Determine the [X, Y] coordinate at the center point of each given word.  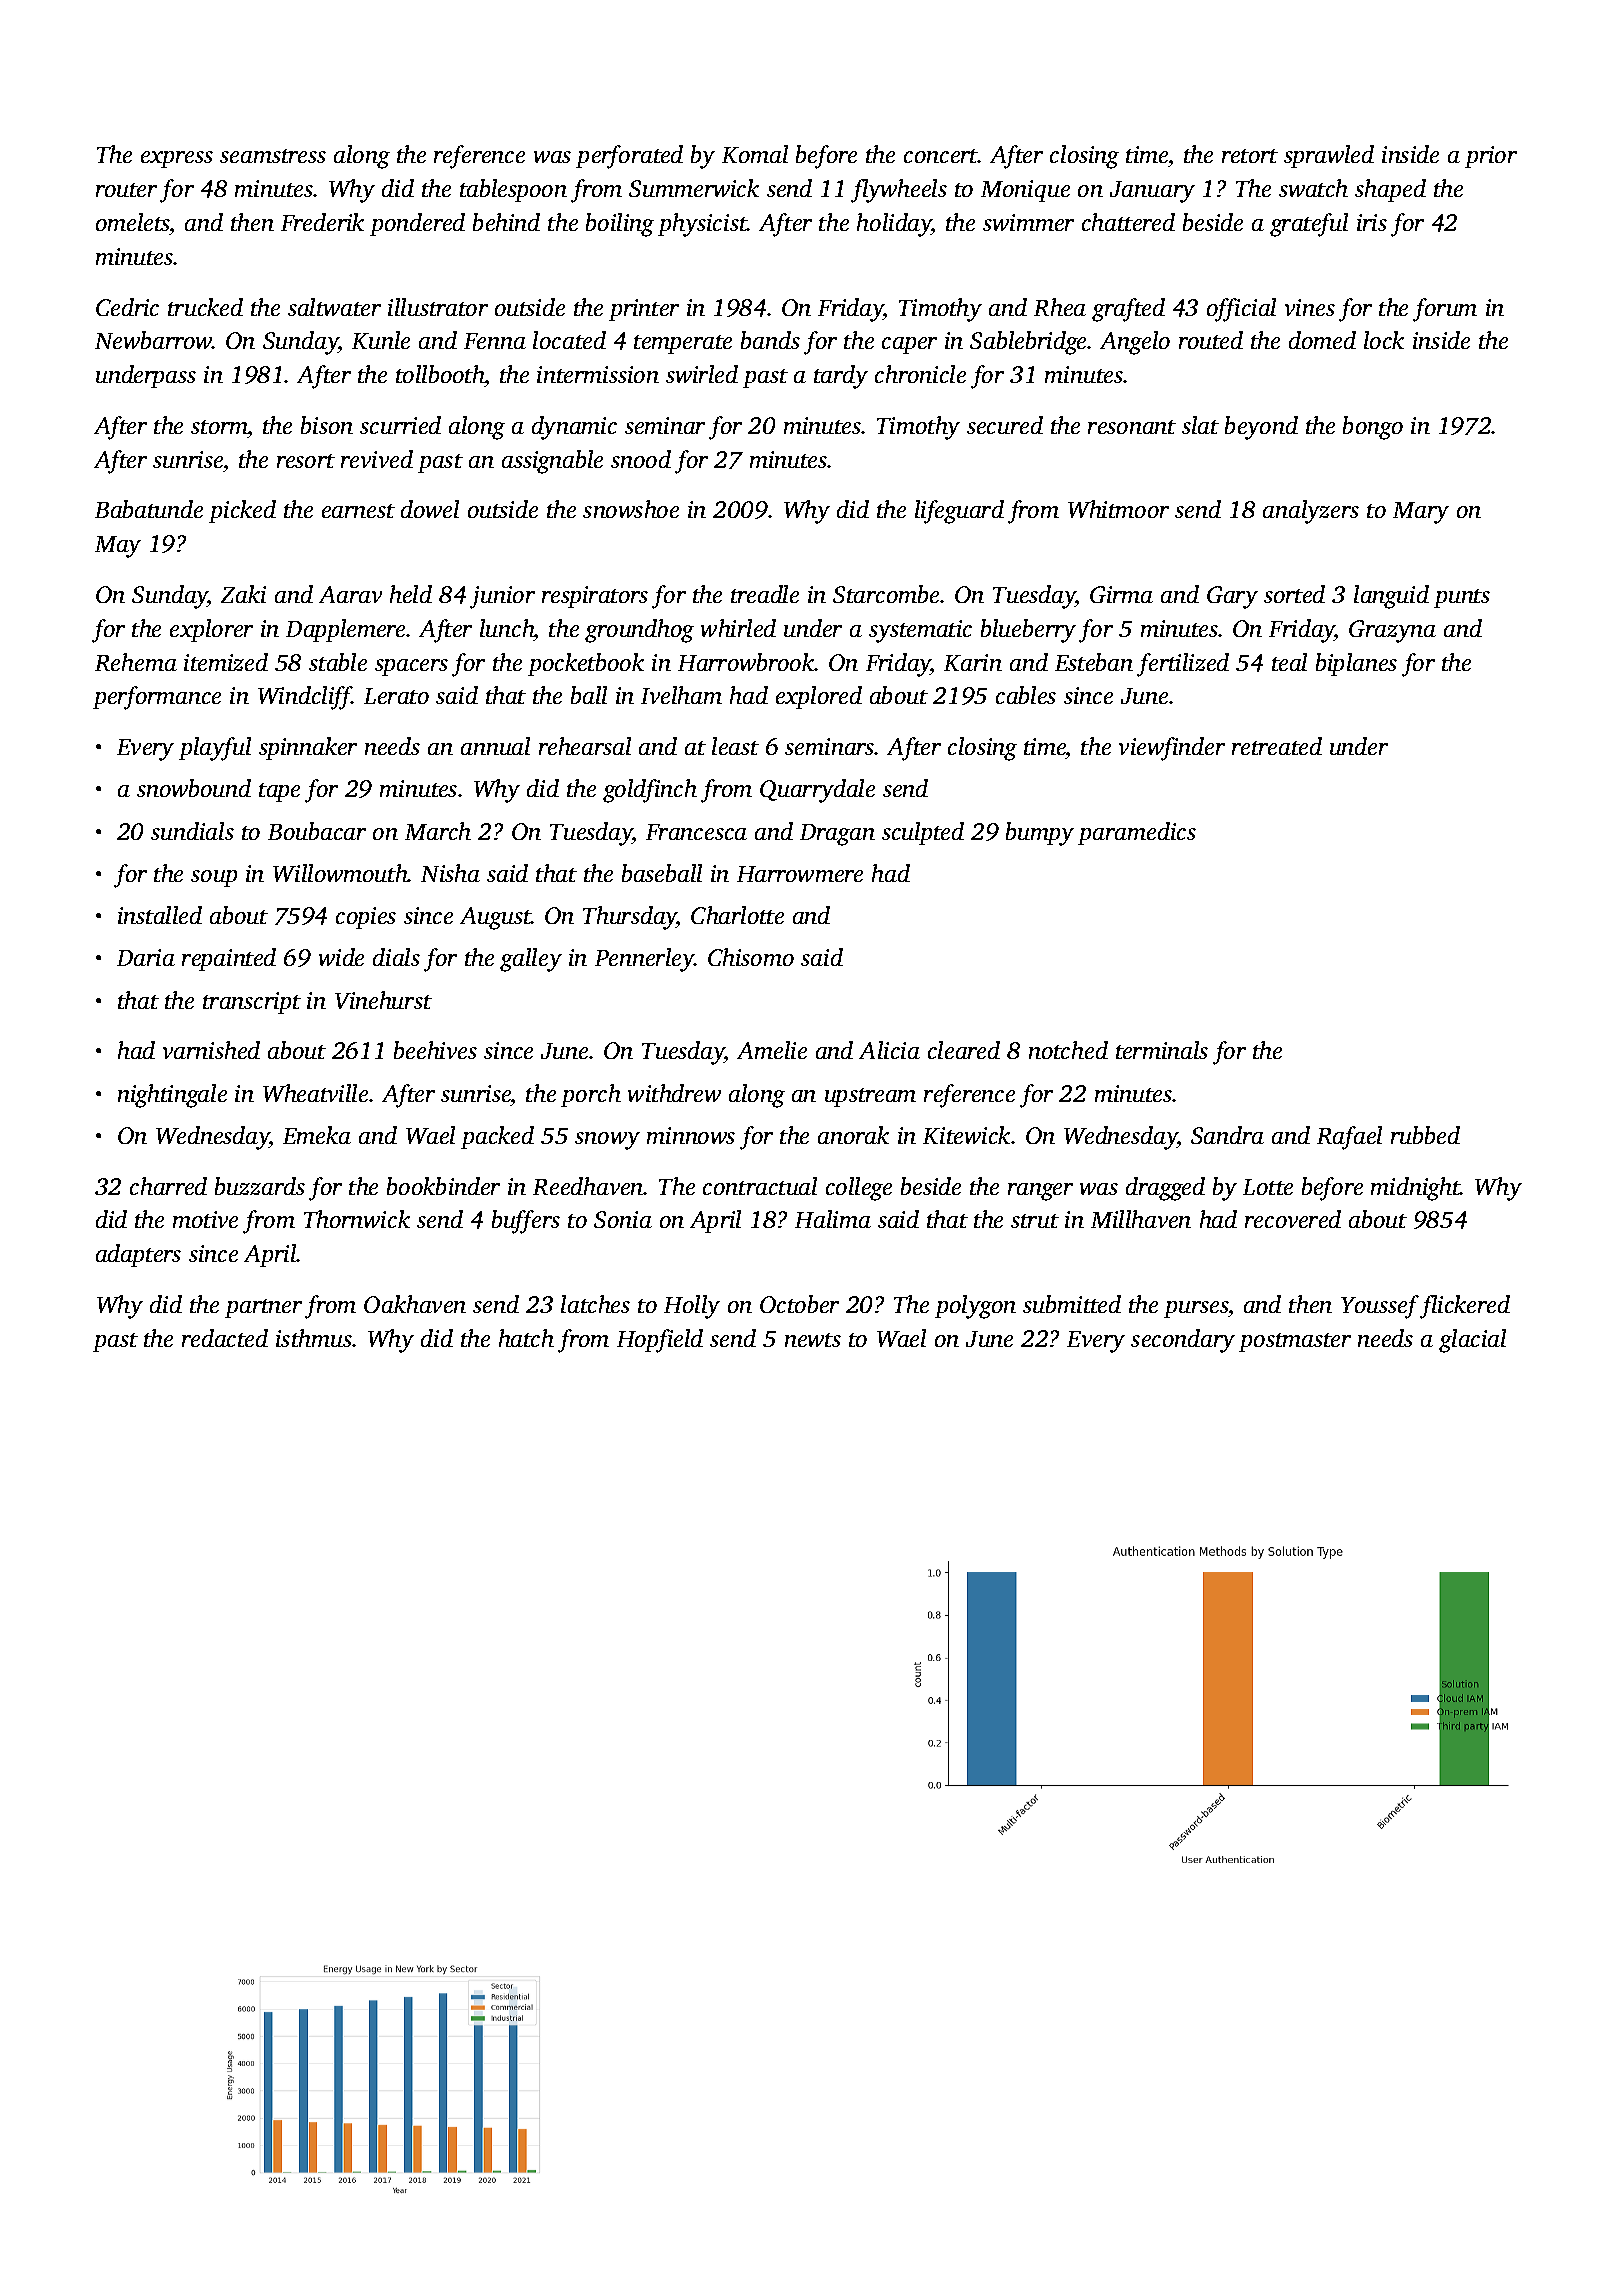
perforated [629, 157]
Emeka [317, 1135]
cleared [964, 1050]
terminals [1162, 1050]
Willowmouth [340, 873]
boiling [620, 225]
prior [1491, 157]
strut [1035, 1221]
